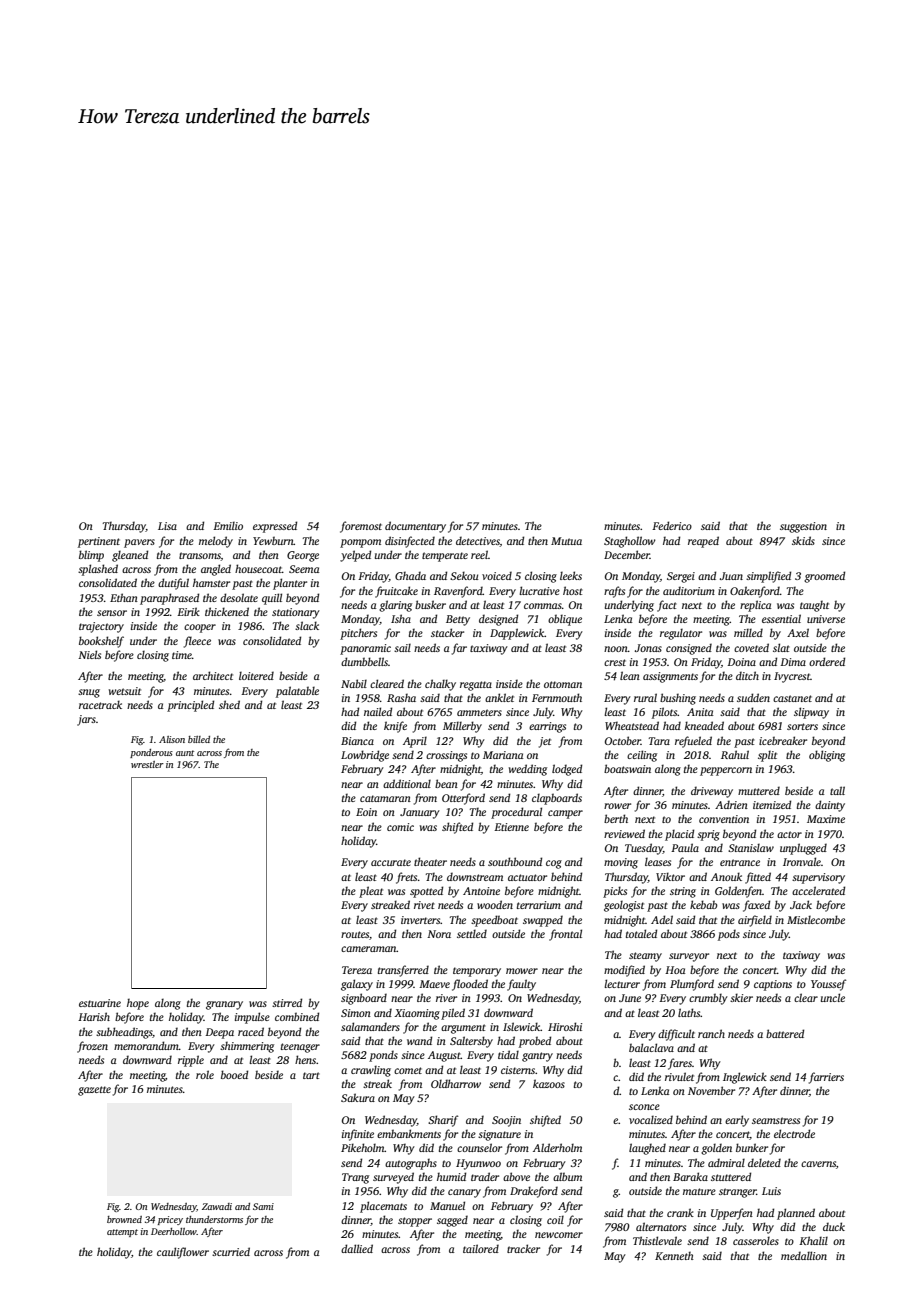  Describe the element at coordinates (768, 577) in the page. I see `simplified` at that location.
